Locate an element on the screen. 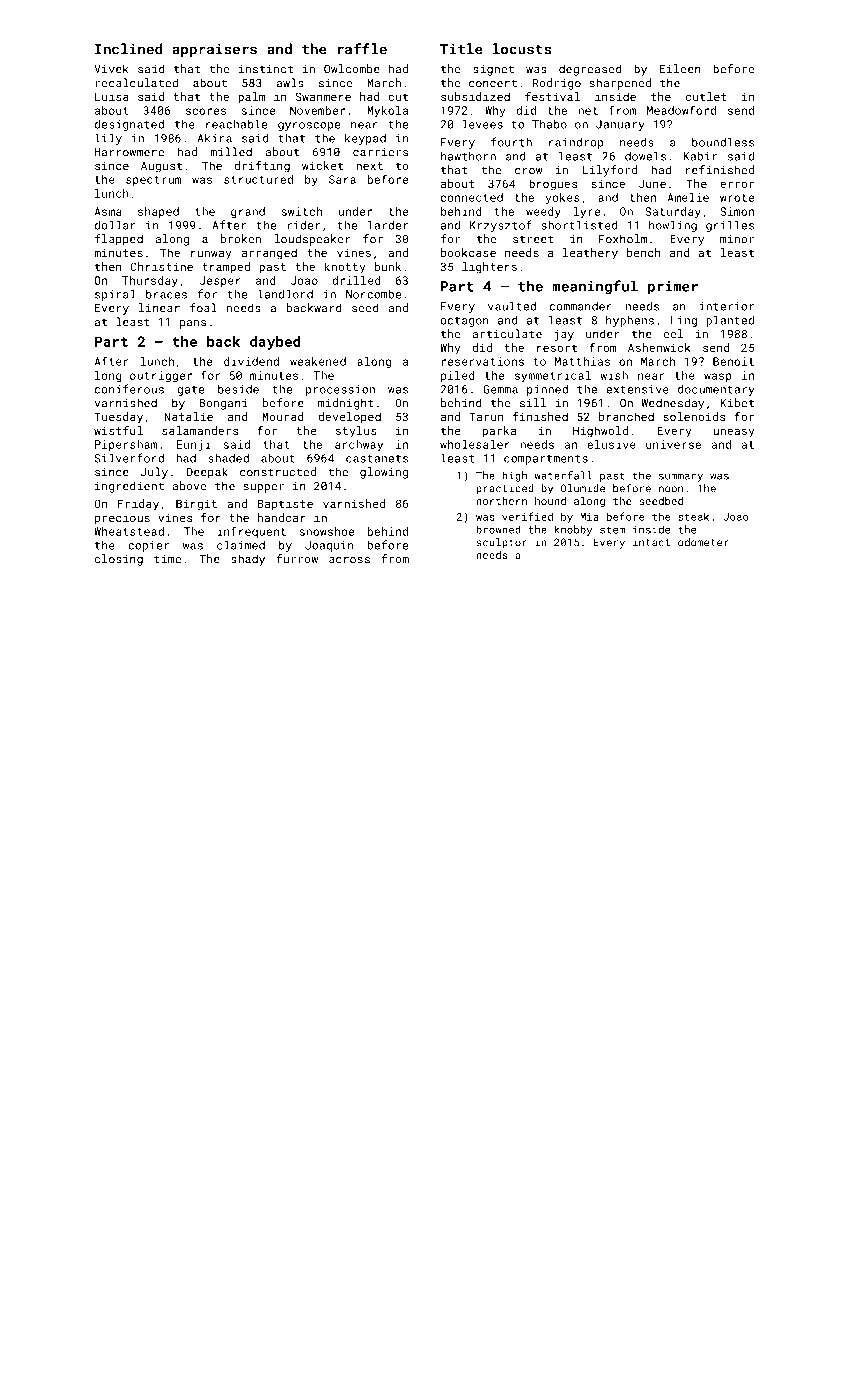 The height and width of the screenshot is (1400, 849). Title is located at coordinates (461, 49).
